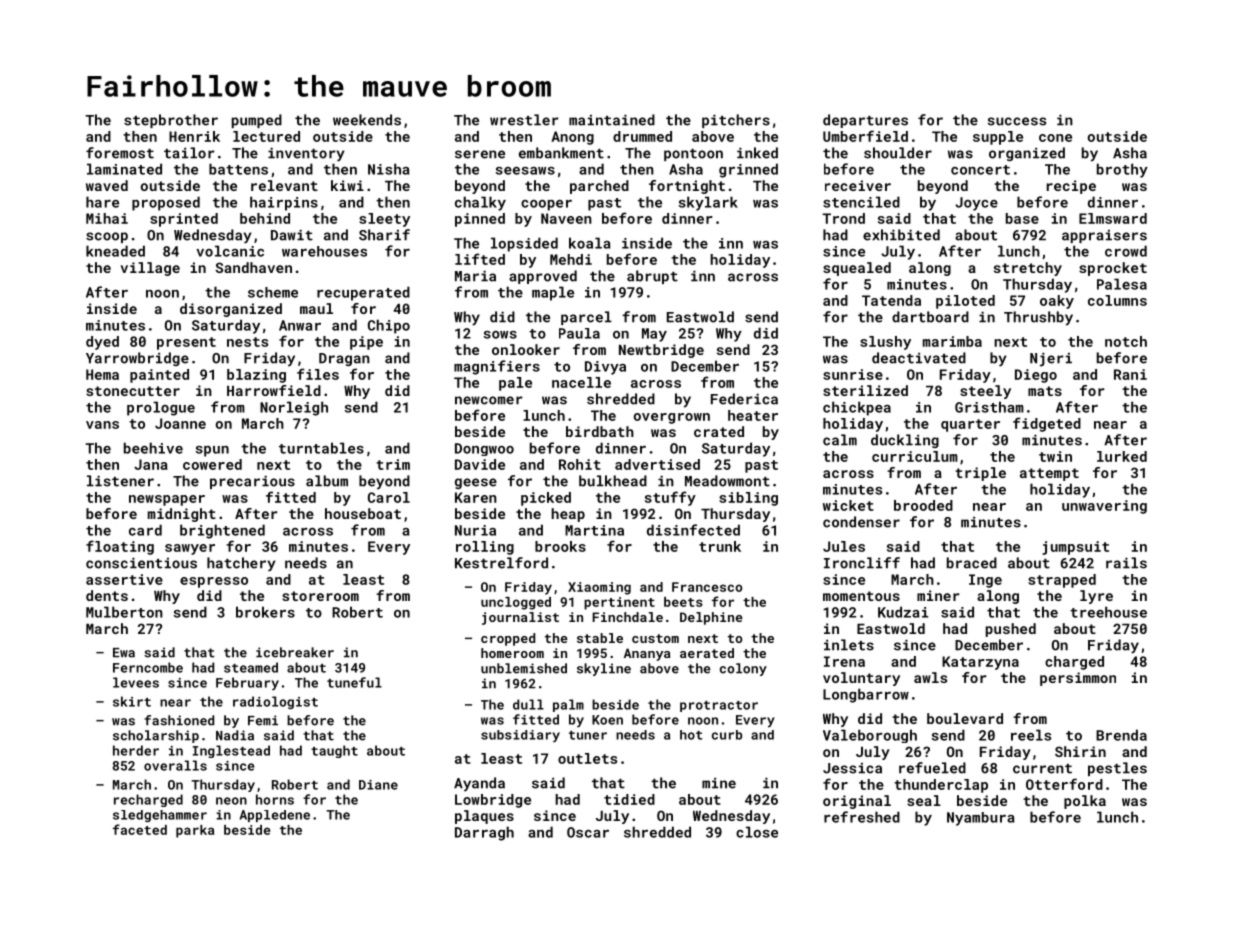  What do you see at coordinates (284, 185) in the page?
I see `relevant` at bounding box center [284, 185].
